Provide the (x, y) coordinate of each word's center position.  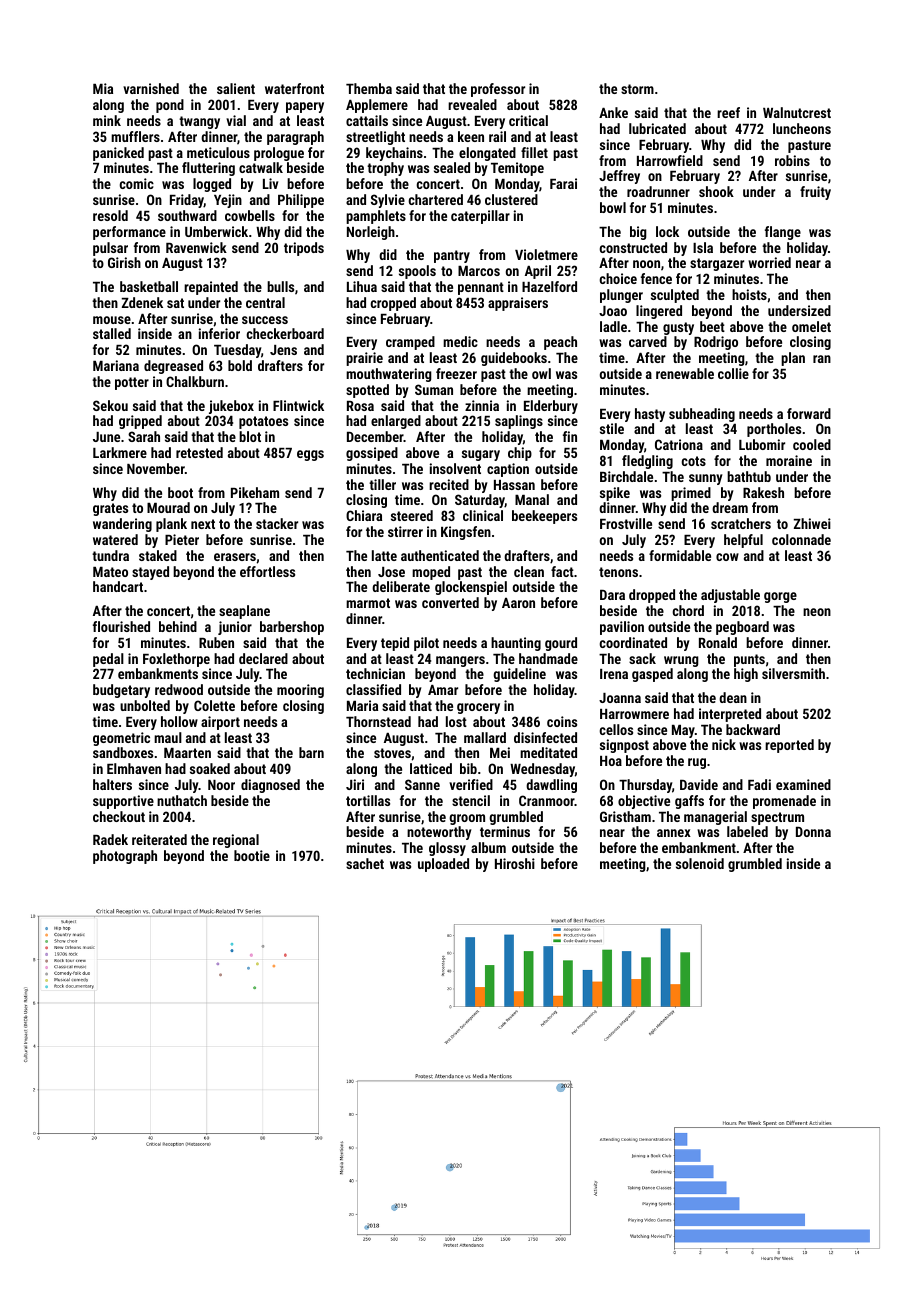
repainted (211, 288)
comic (137, 183)
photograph (125, 857)
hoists (749, 294)
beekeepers (544, 517)
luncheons (802, 128)
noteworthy (439, 833)
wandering (122, 525)
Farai (563, 183)
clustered (511, 199)
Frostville (626, 523)
